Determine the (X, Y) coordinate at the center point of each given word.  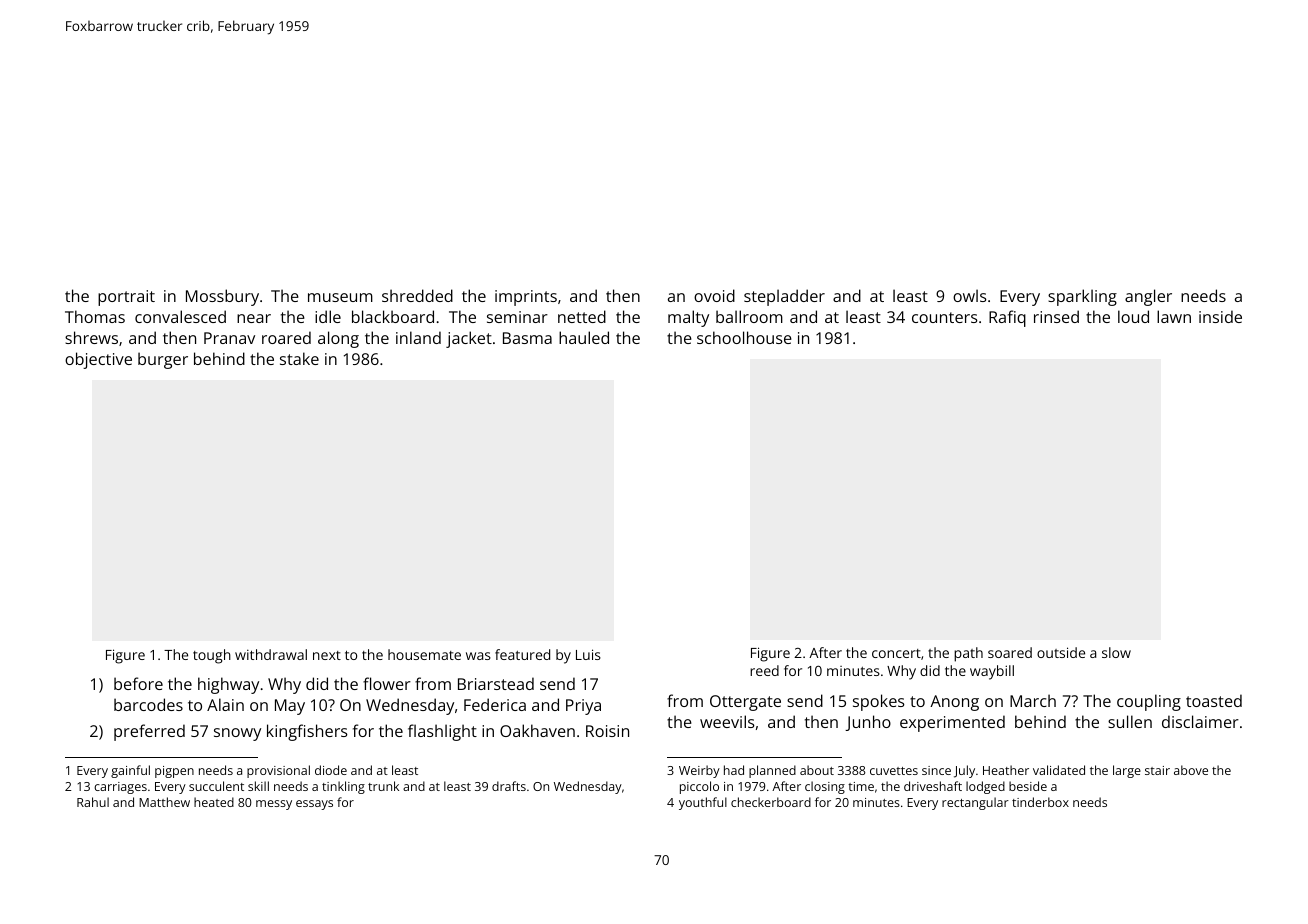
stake (299, 358)
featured (522, 654)
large (1127, 771)
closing (825, 787)
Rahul (93, 802)
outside (1061, 652)
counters (945, 317)
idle (328, 316)
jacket (469, 339)
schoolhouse (744, 337)
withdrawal (271, 654)
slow (1116, 652)
